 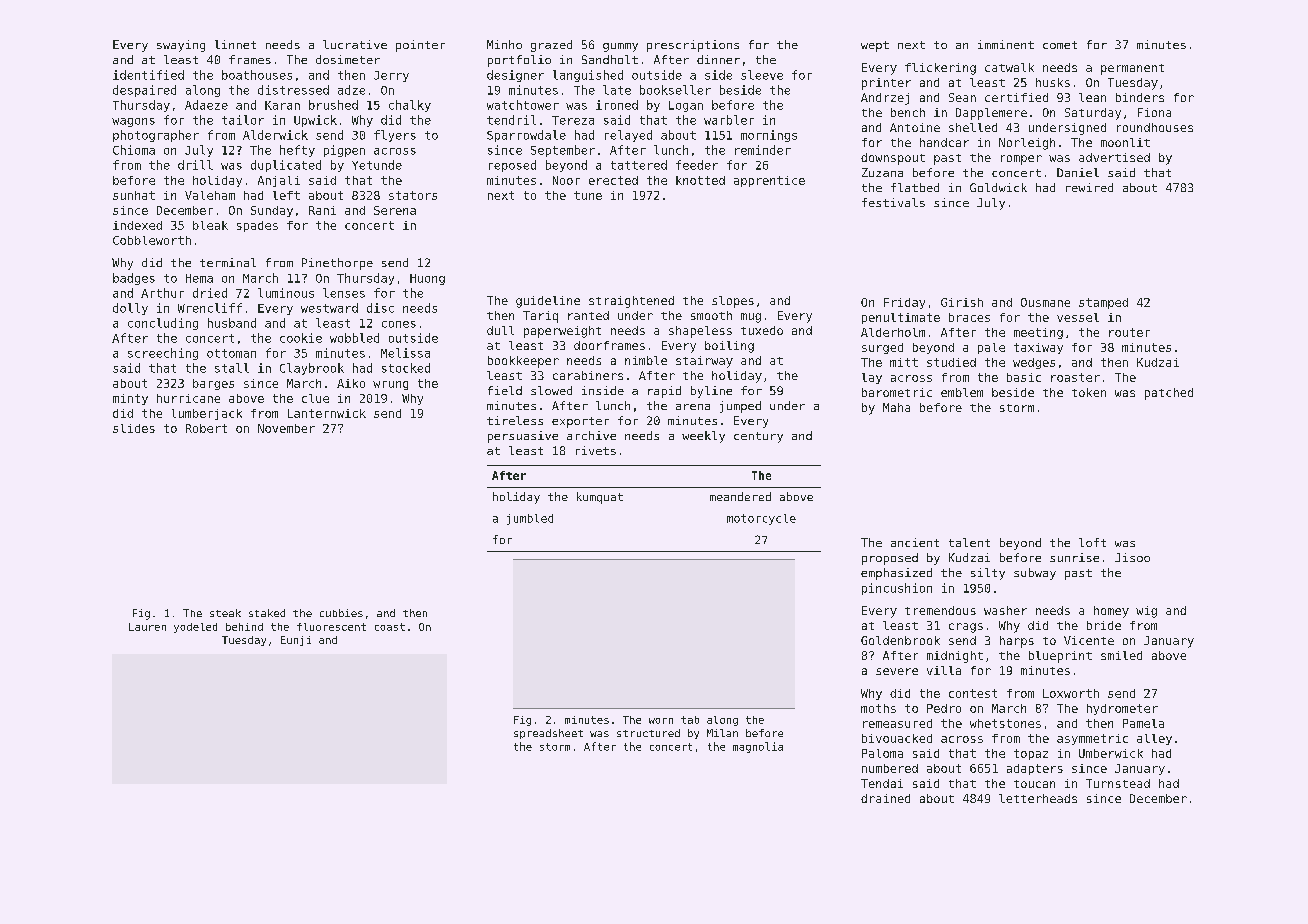 What do you see at coordinates (1005, 723) in the page?
I see `whetstones` at bounding box center [1005, 723].
